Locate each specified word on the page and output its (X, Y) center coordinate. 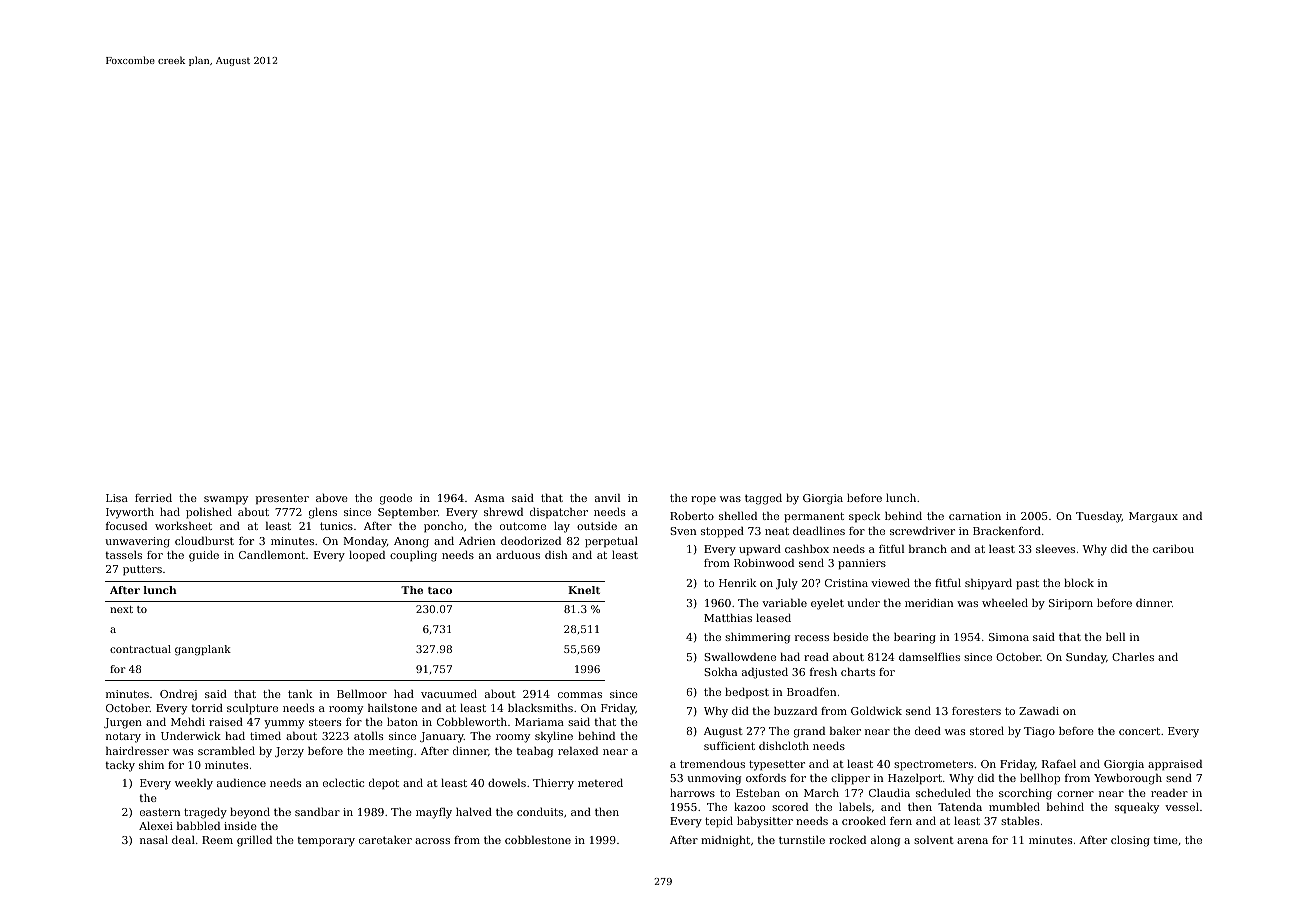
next (121, 609)
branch (928, 548)
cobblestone (538, 839)
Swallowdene (740, 656)
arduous (518, 554)
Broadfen (812, 691)
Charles (1133, 656)
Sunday (1086, 658)
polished (209, 513)
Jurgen (123, 723)
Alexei (156, 825)
